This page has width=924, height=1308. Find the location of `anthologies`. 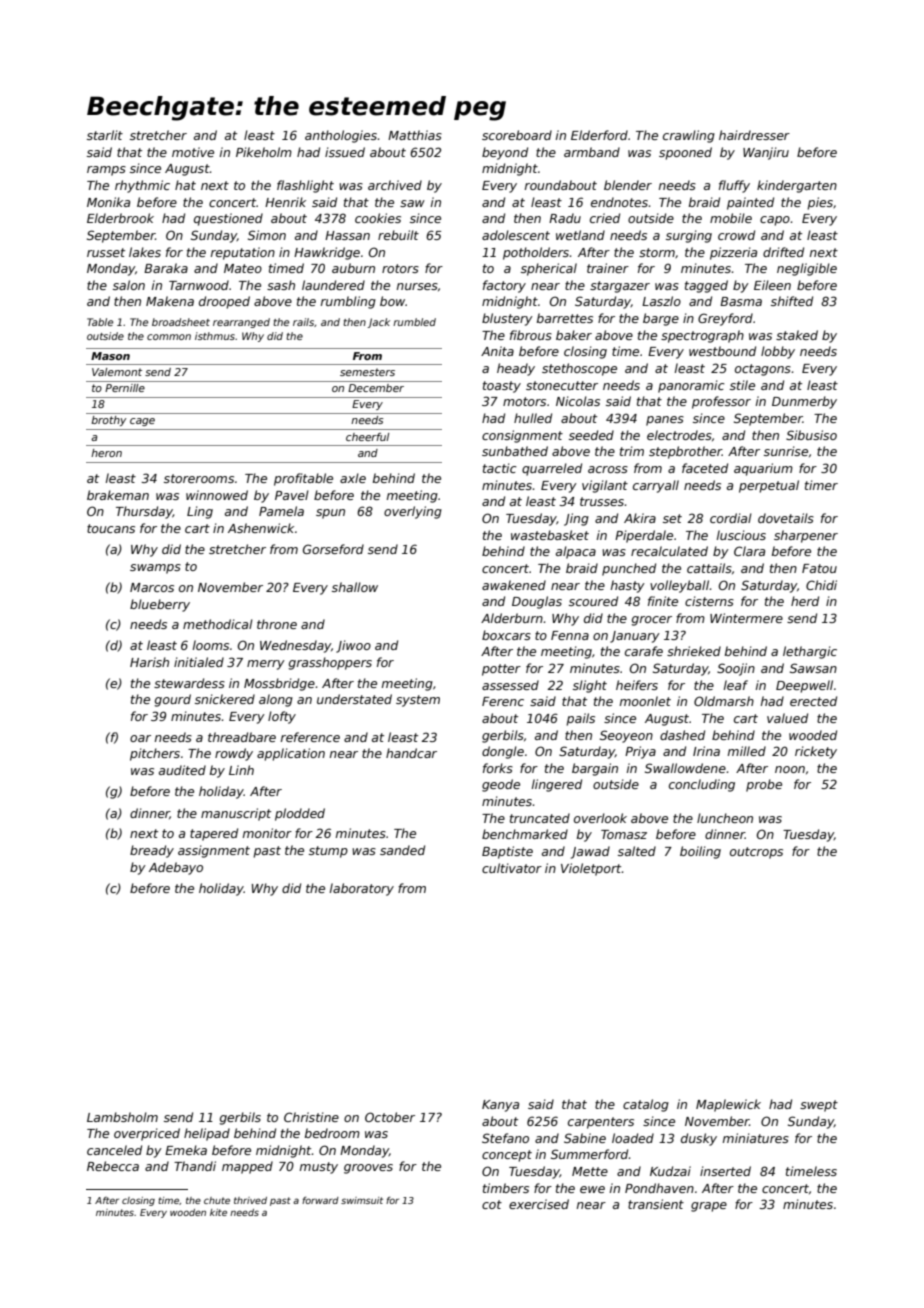

anthologies is located at coordinates (341, 136).
